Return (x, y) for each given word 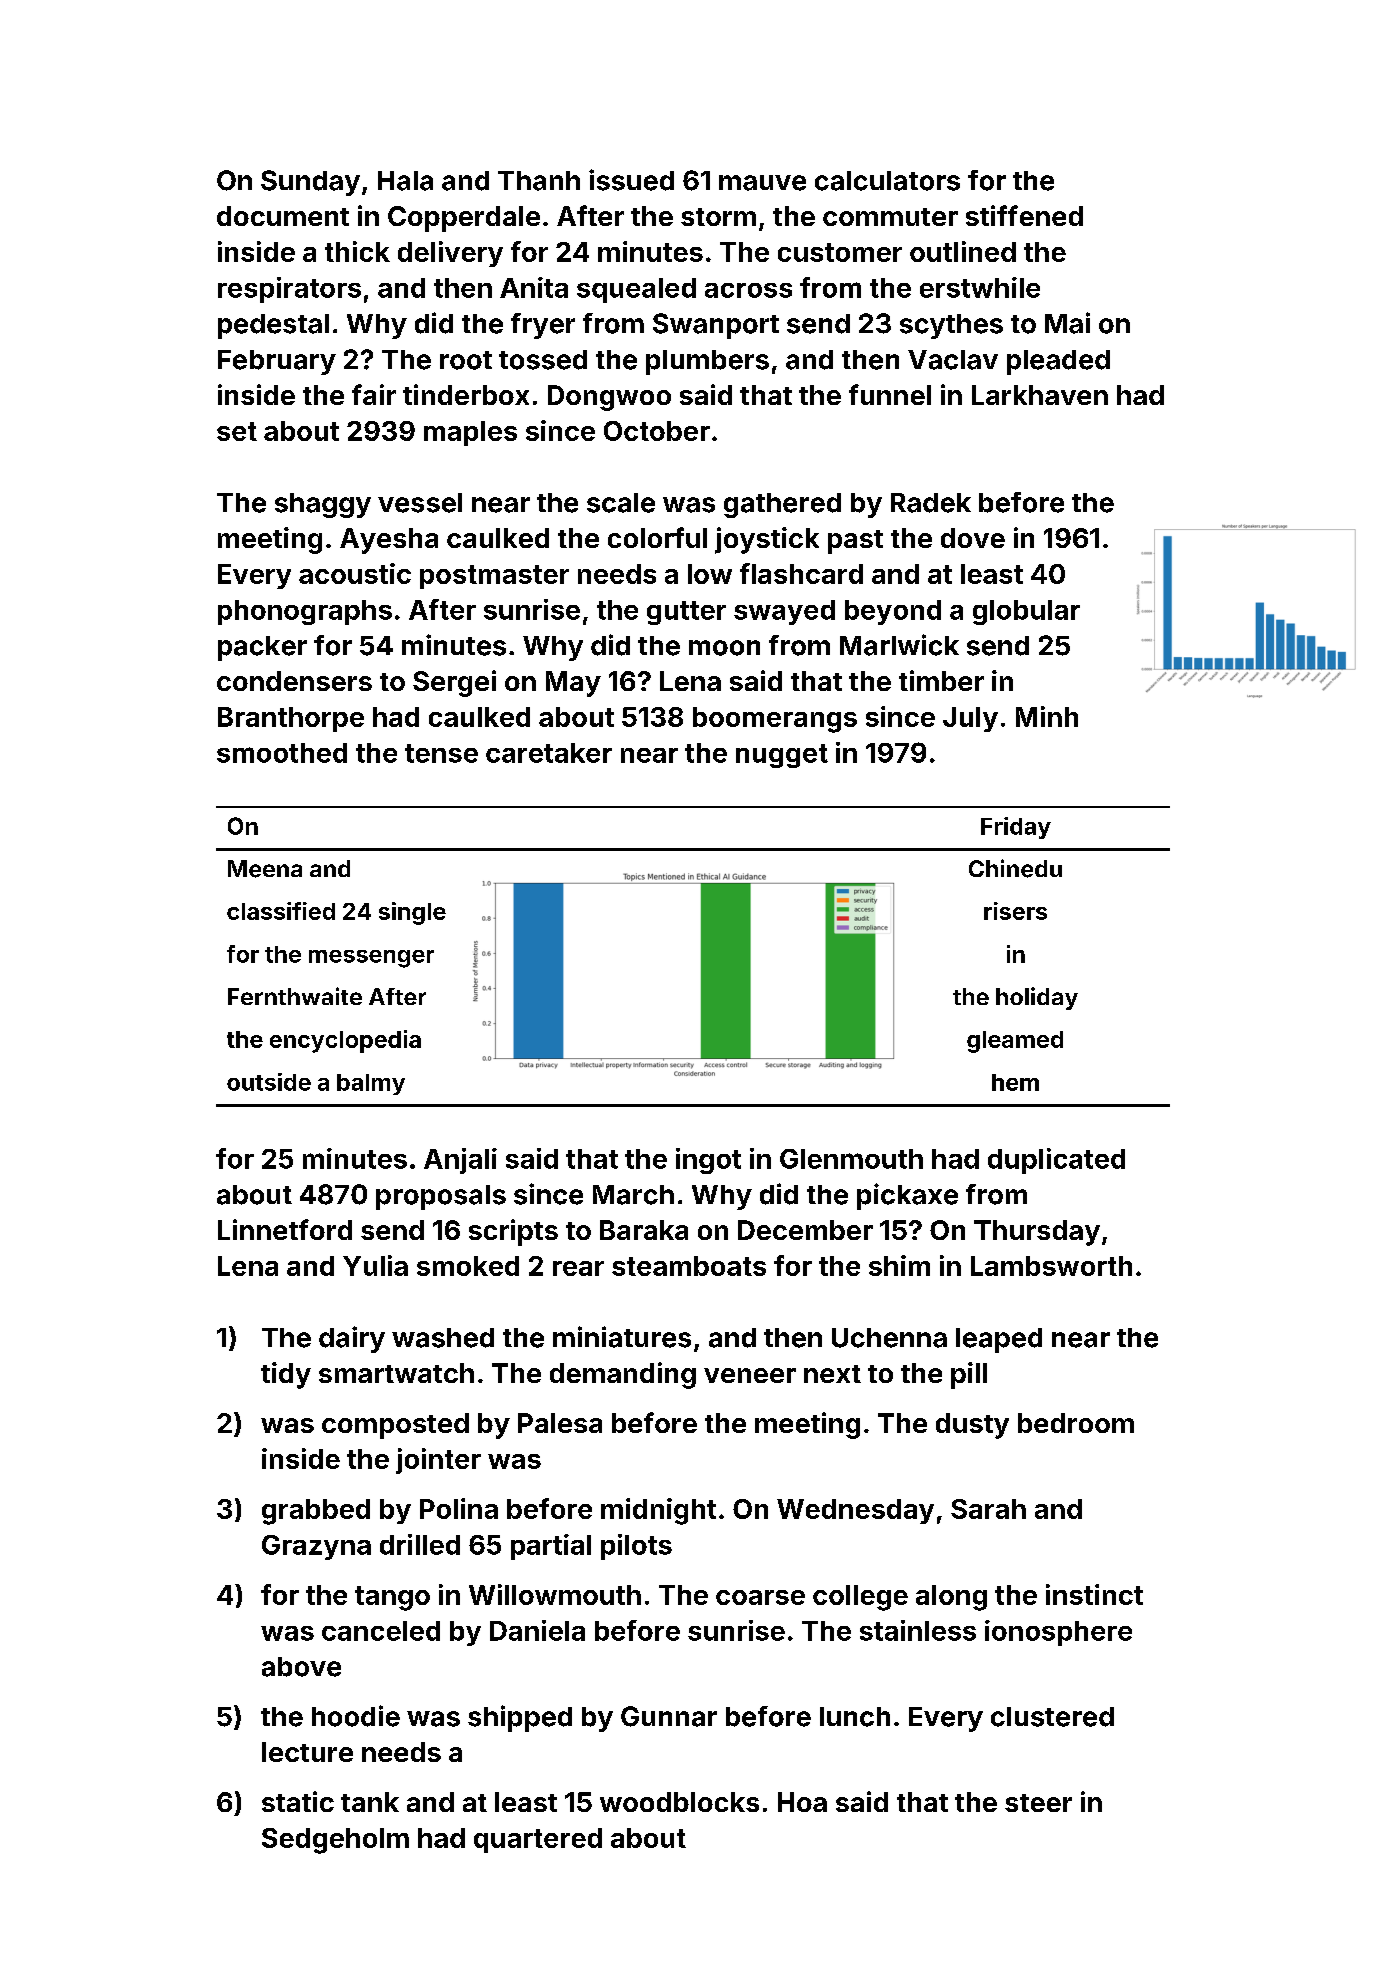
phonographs (305, 612)
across (748, 290)
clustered (1052, 1717)
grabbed (316, 1512)
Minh (1047, 716)
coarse (760, 1597)
